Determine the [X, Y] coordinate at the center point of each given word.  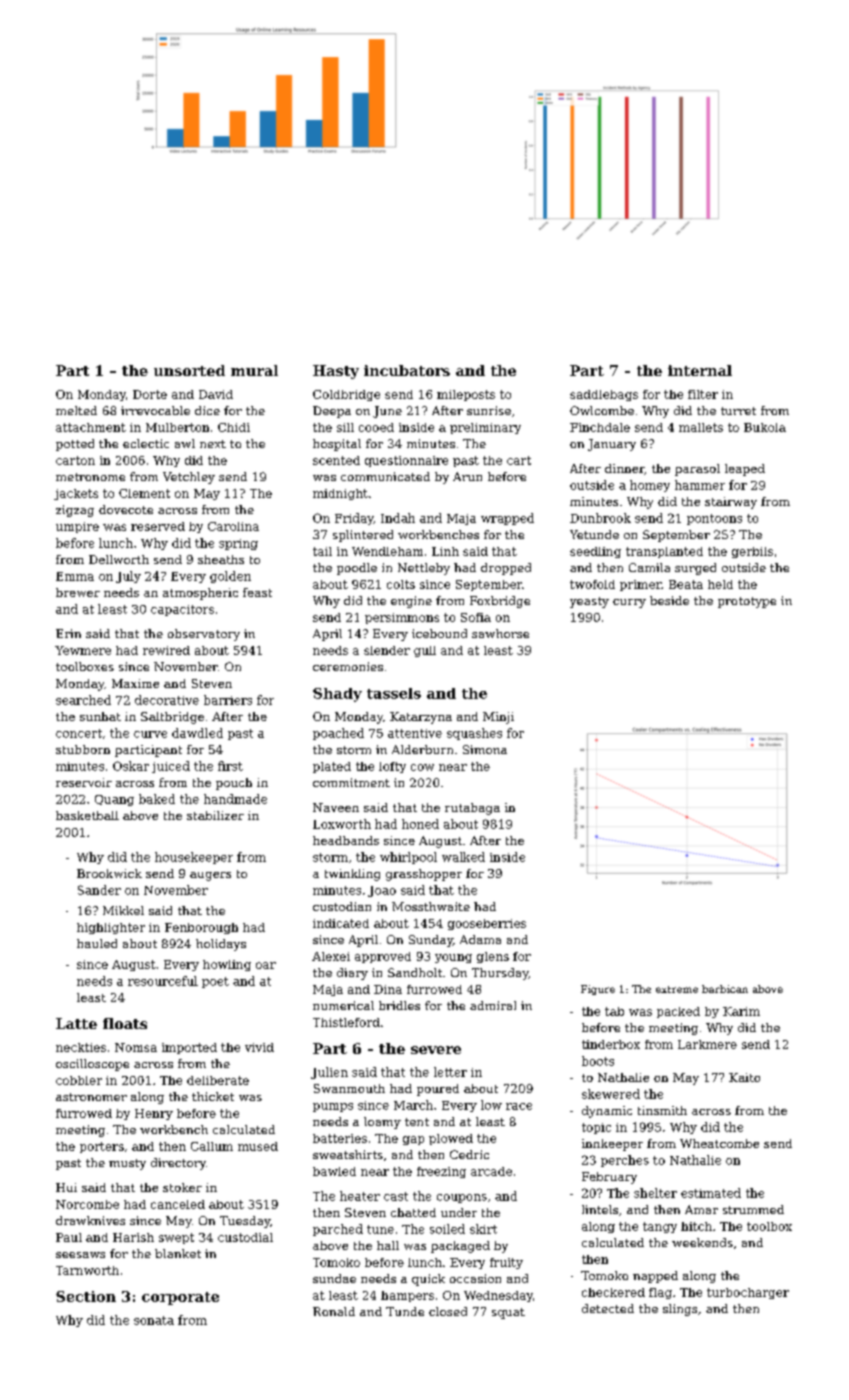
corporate [180, 1298]
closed [448, 1311]
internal [700, 370]
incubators [407, 370]
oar [266, 965]
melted [76, 410]
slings [680, 1310]
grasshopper [424, 875]
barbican [725, 989]
